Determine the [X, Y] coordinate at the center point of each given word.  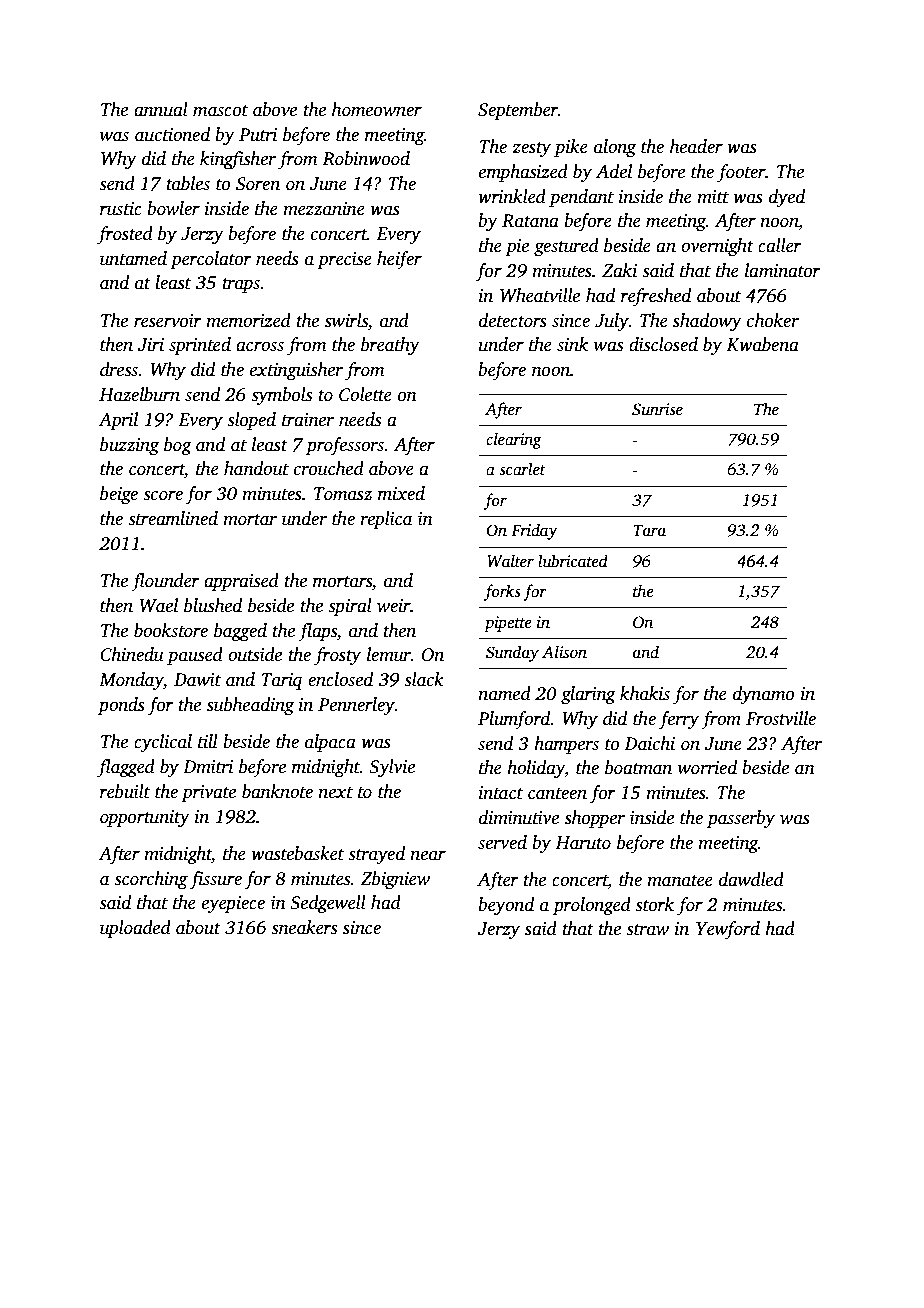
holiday [536, 769]
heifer [399, 260]
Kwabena [762, 344]
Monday [131, 681]
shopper [595, 819]
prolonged [592, 906]
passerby [741, 819]
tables [188, 183]
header [696, 146]
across [260, 346]
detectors [513, 320]
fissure [216, 880]
